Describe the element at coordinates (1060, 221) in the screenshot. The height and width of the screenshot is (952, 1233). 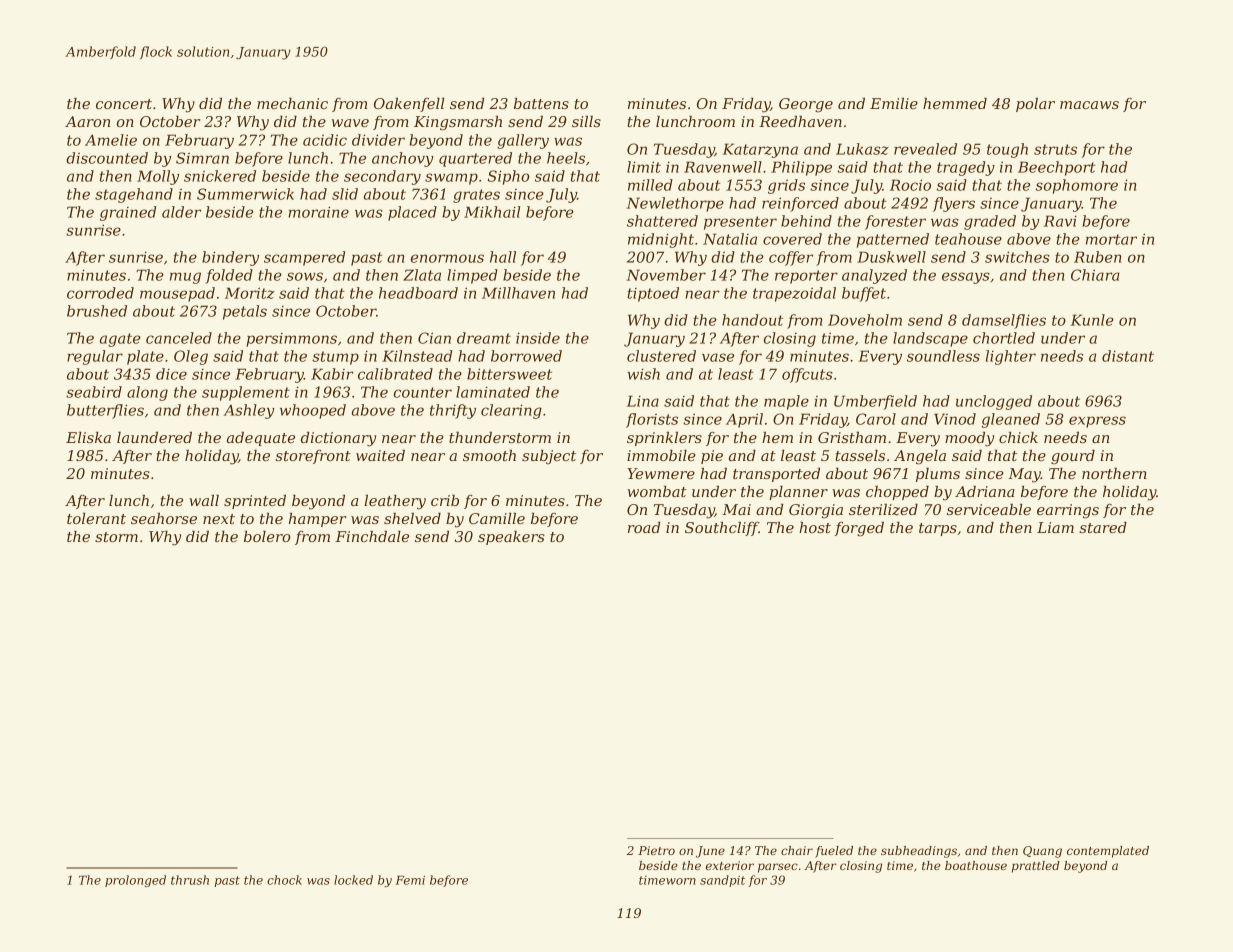
I see `Ravi` at that location.
